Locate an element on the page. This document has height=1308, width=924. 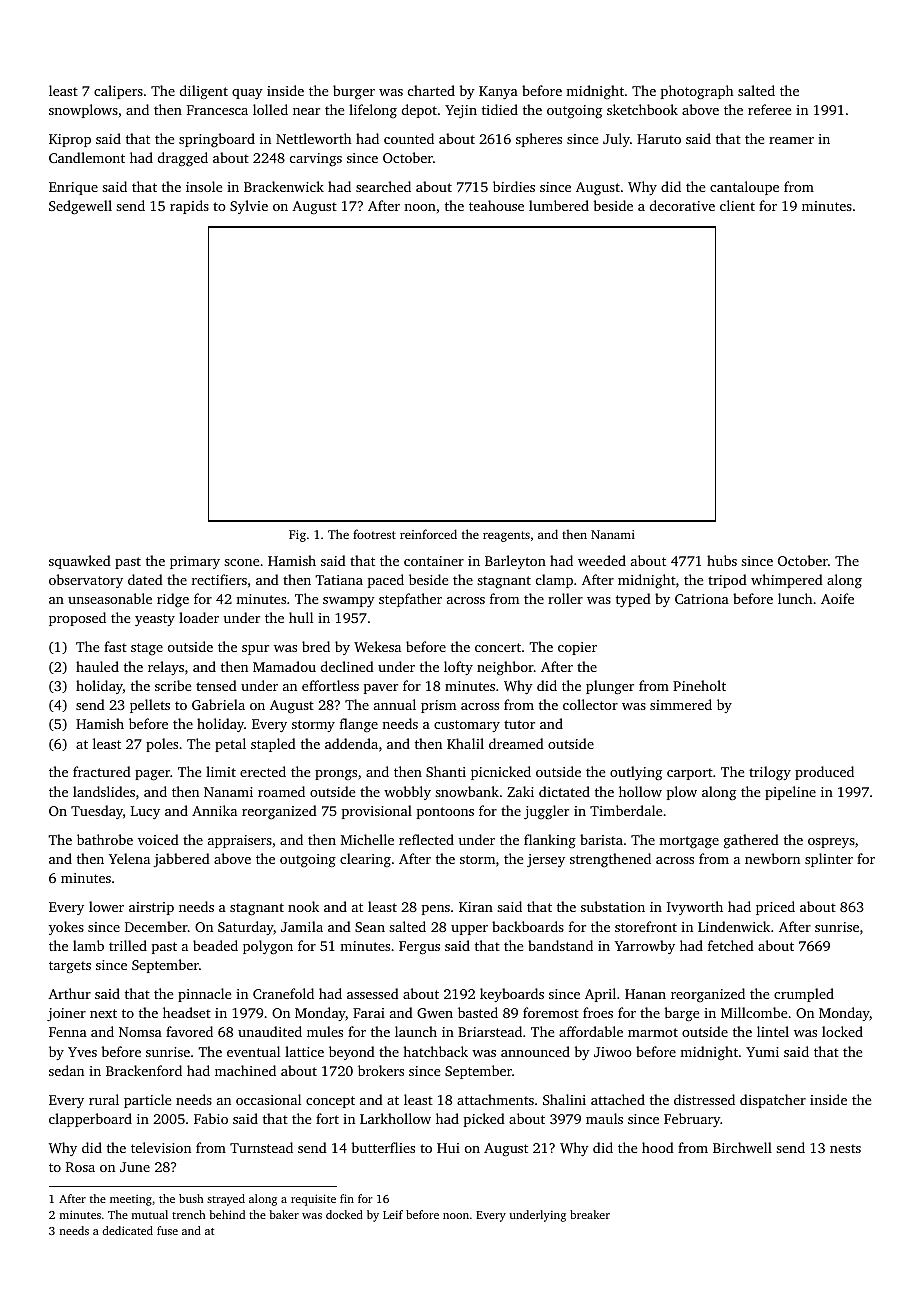
referee is located at coordinates (769, 109).
